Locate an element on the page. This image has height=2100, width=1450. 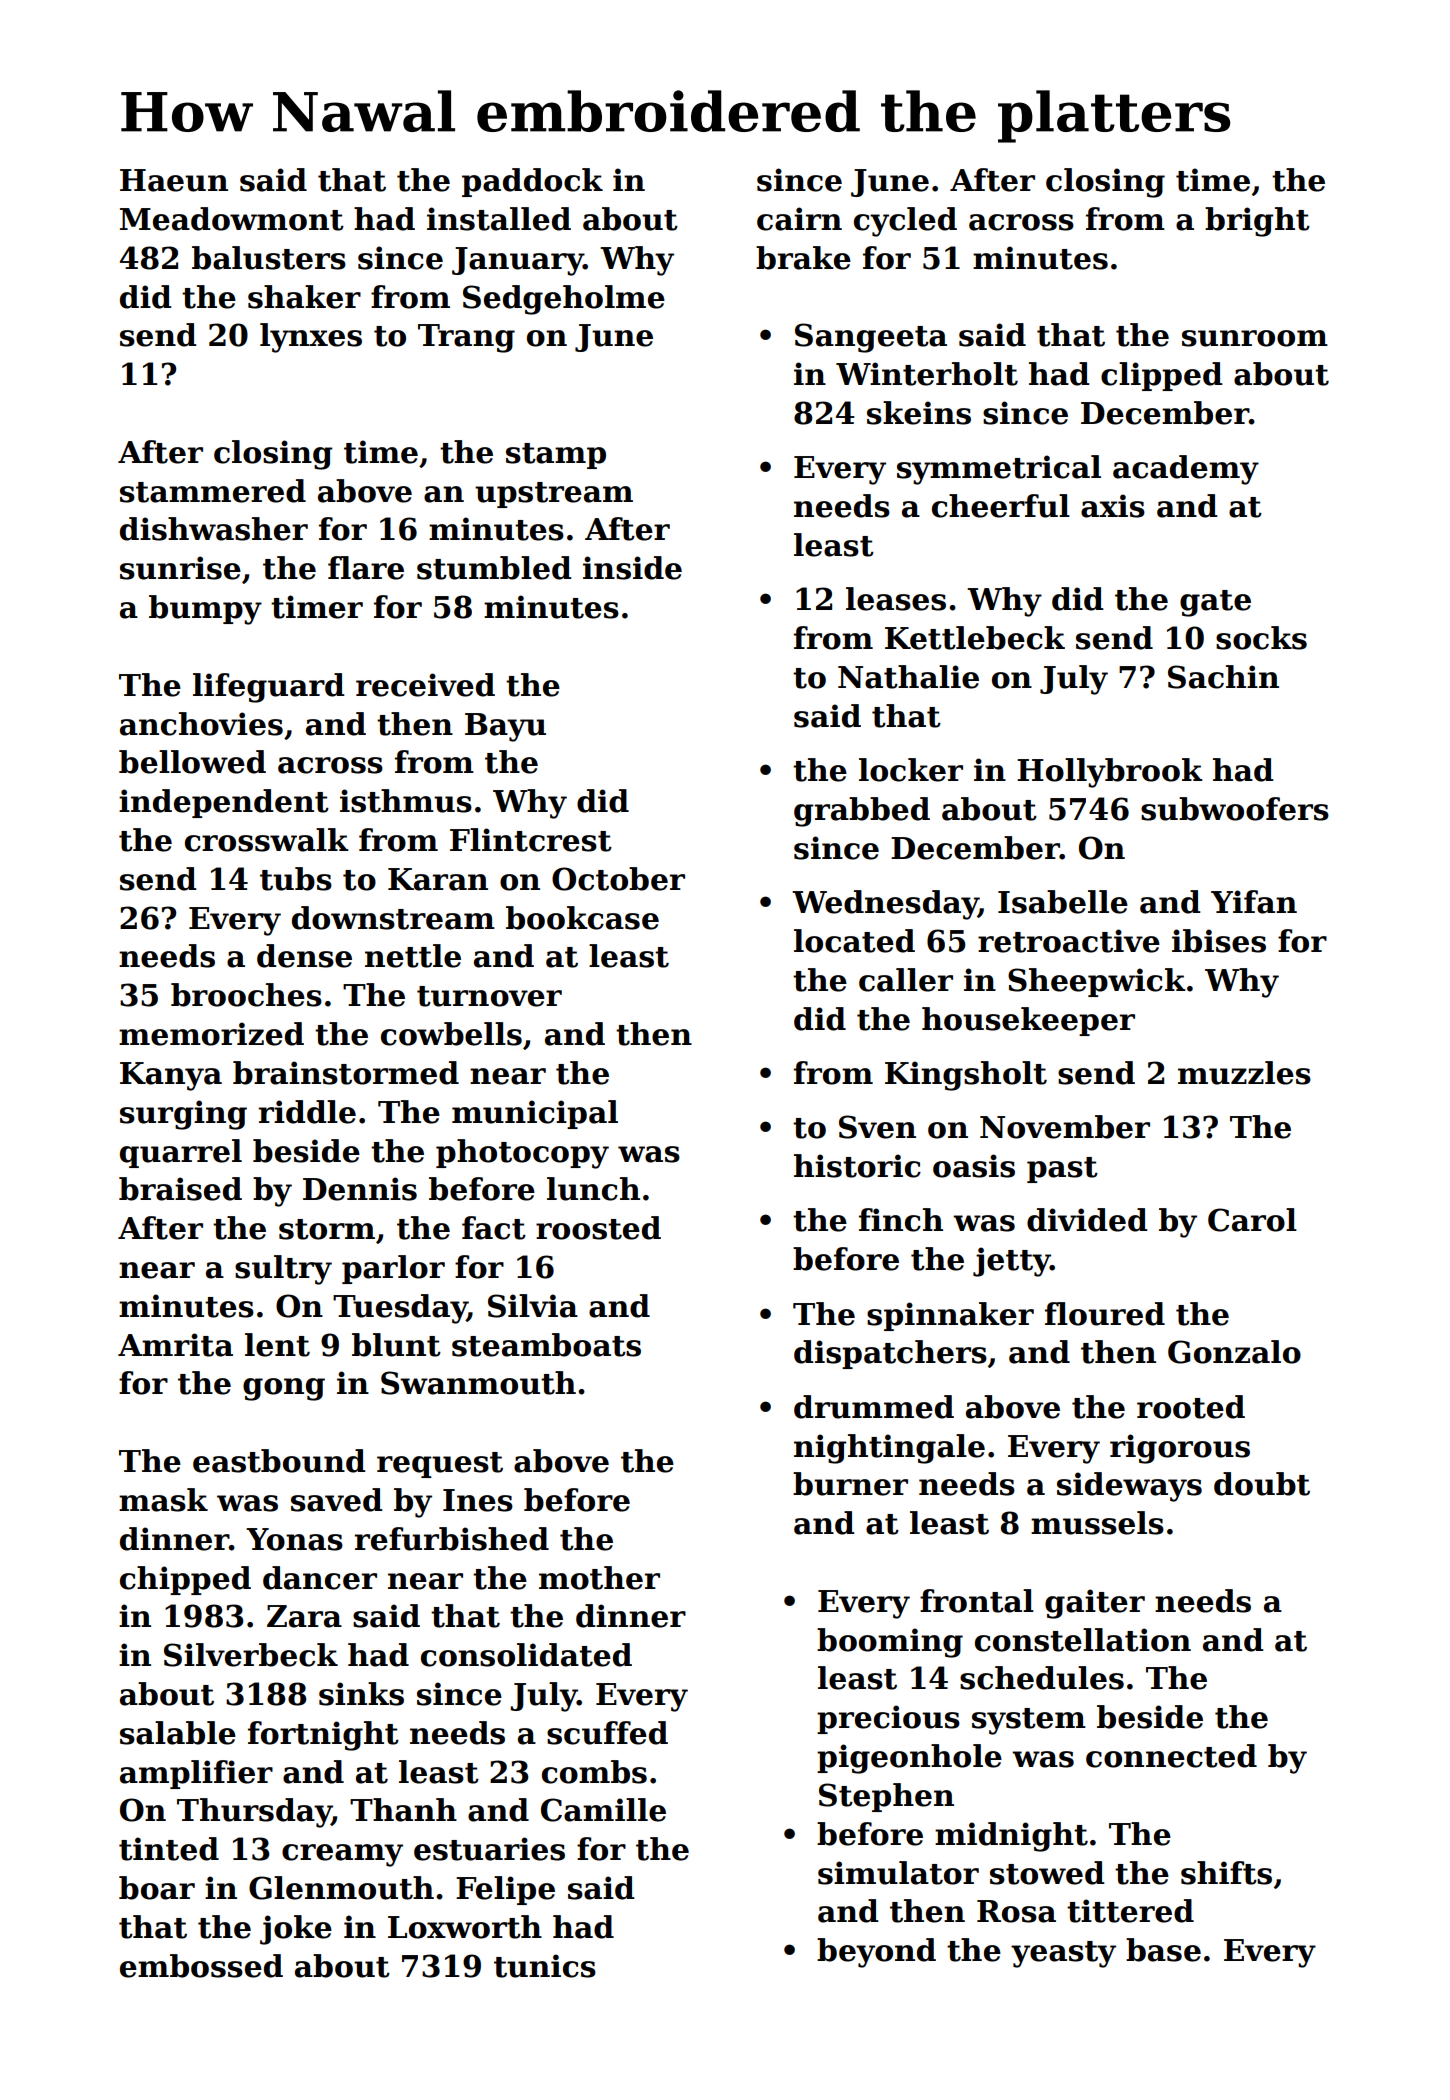
sideways is located at coordinates (1129, 1487).
